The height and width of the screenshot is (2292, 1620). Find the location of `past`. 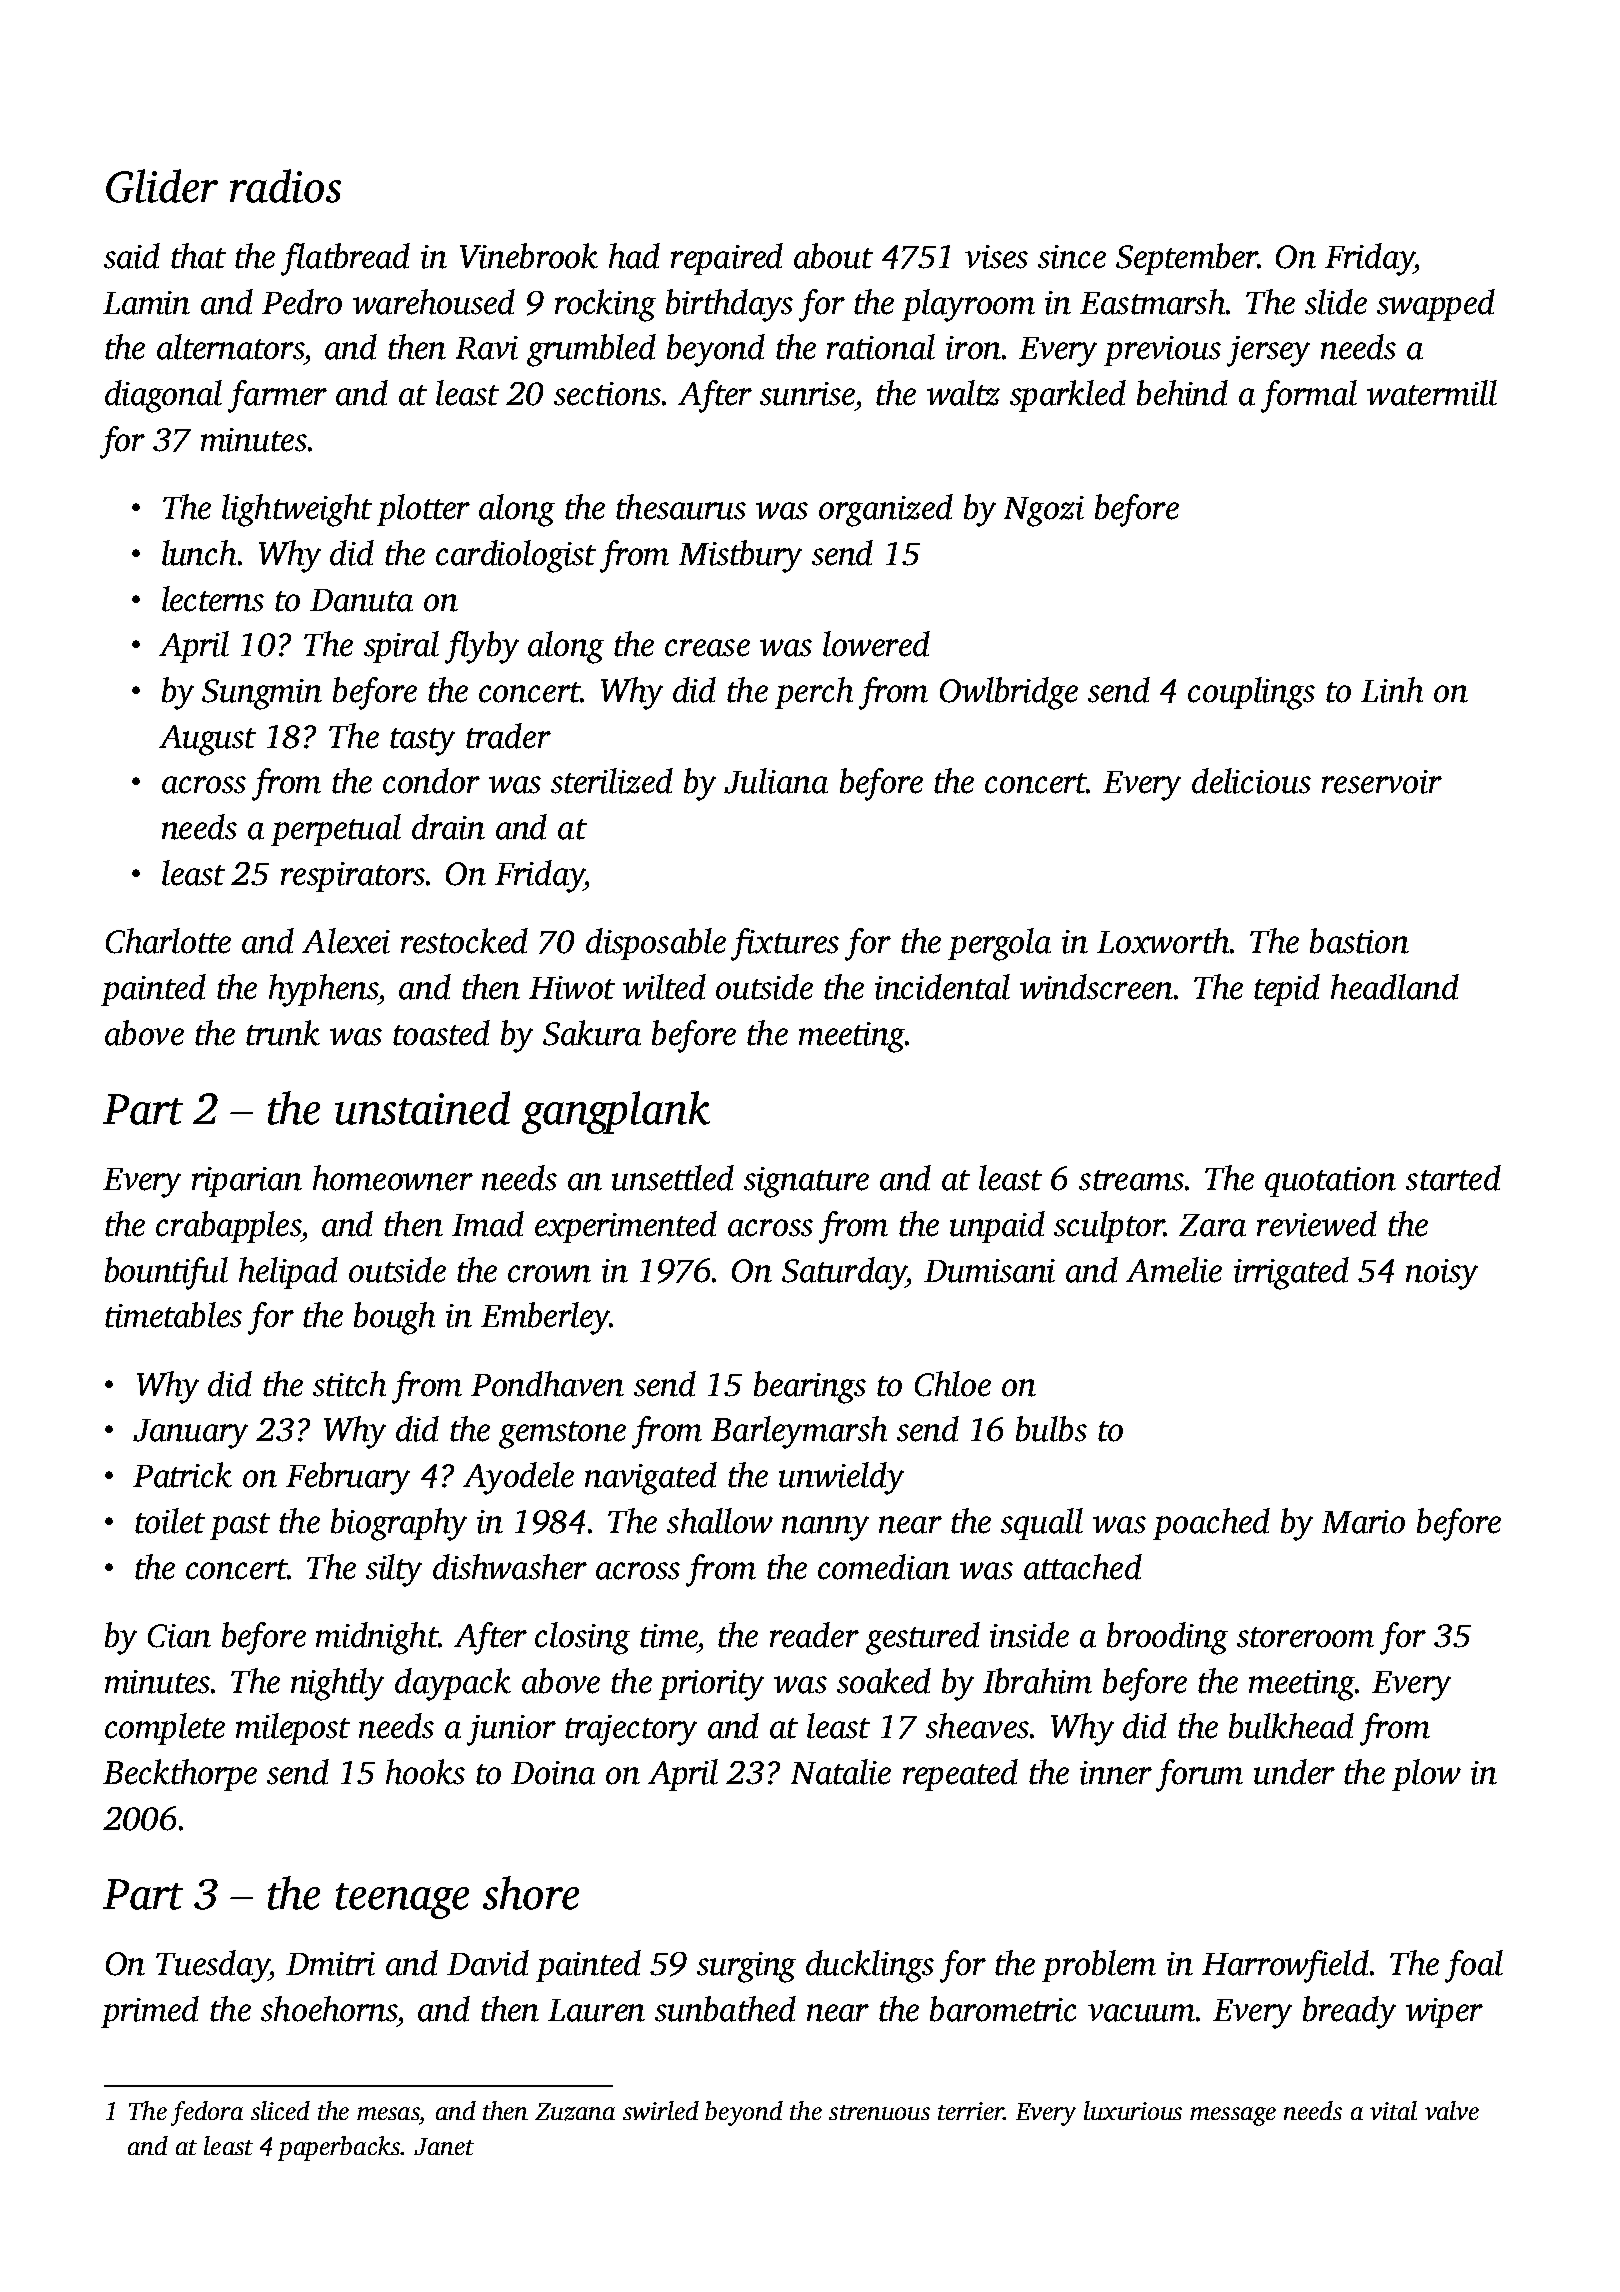

past is located at coordinates (240, 1526).
